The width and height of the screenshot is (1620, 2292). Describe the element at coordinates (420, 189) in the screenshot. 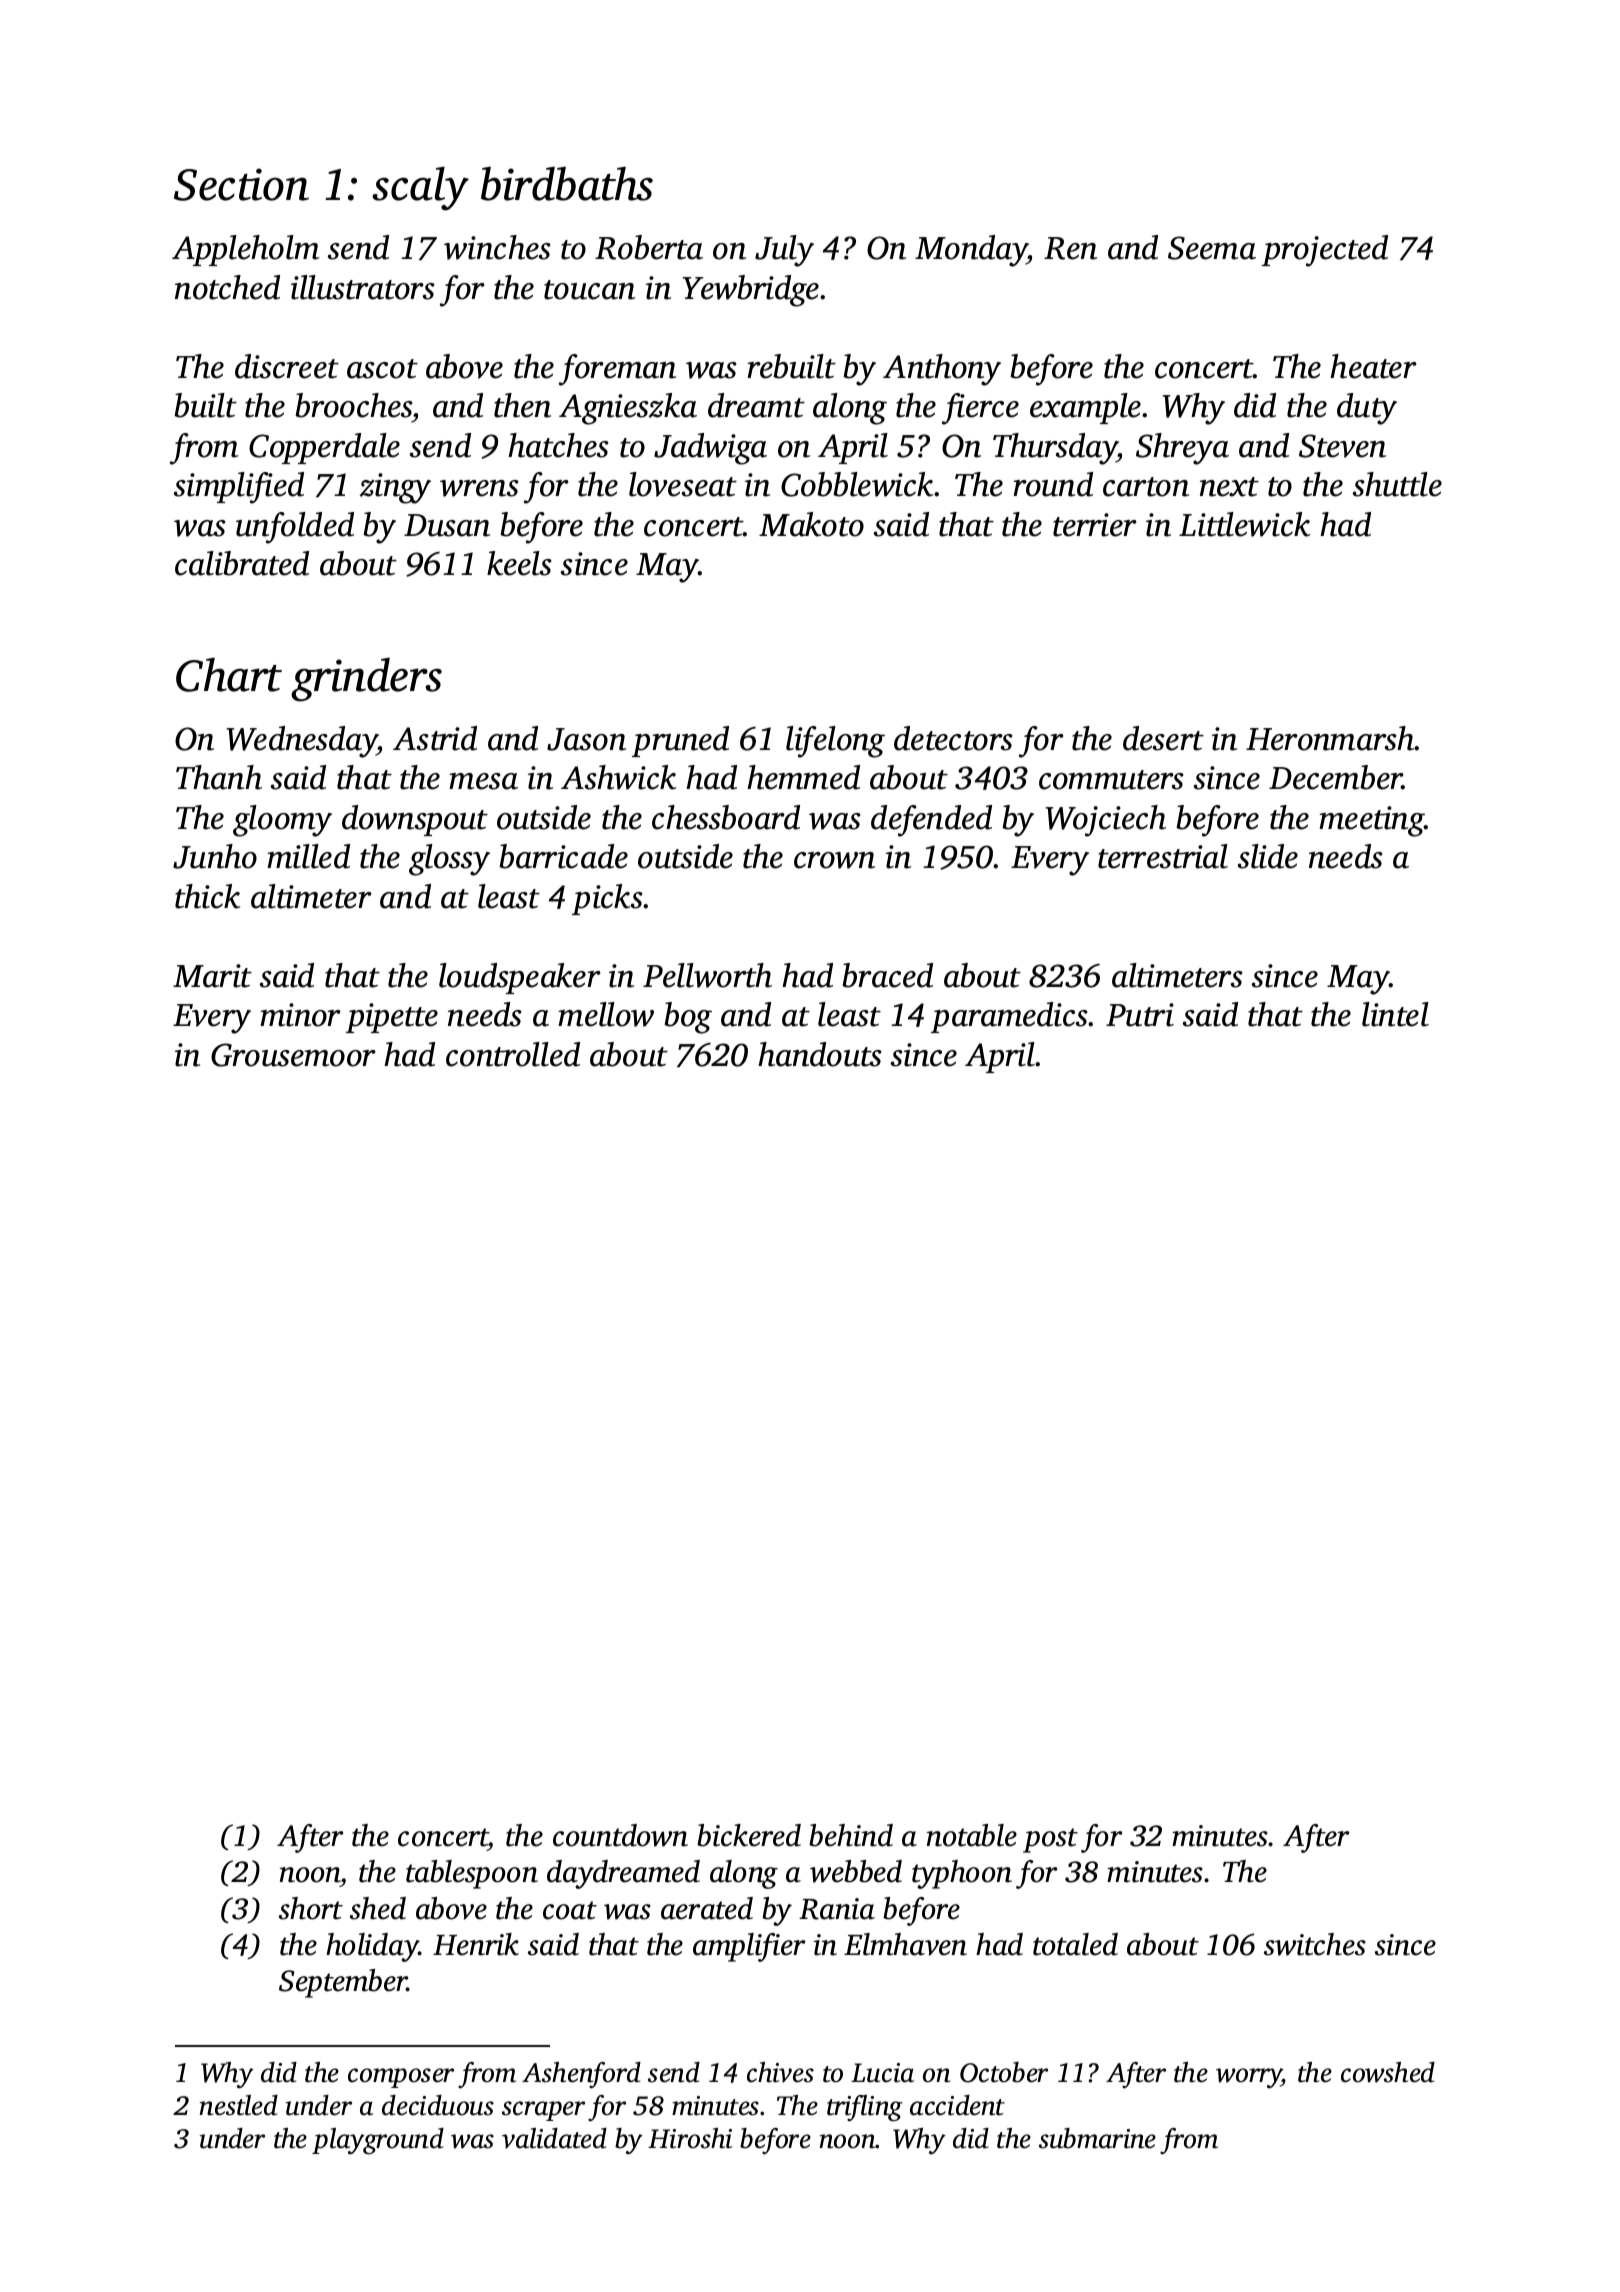

I see `scaly` at that location.
